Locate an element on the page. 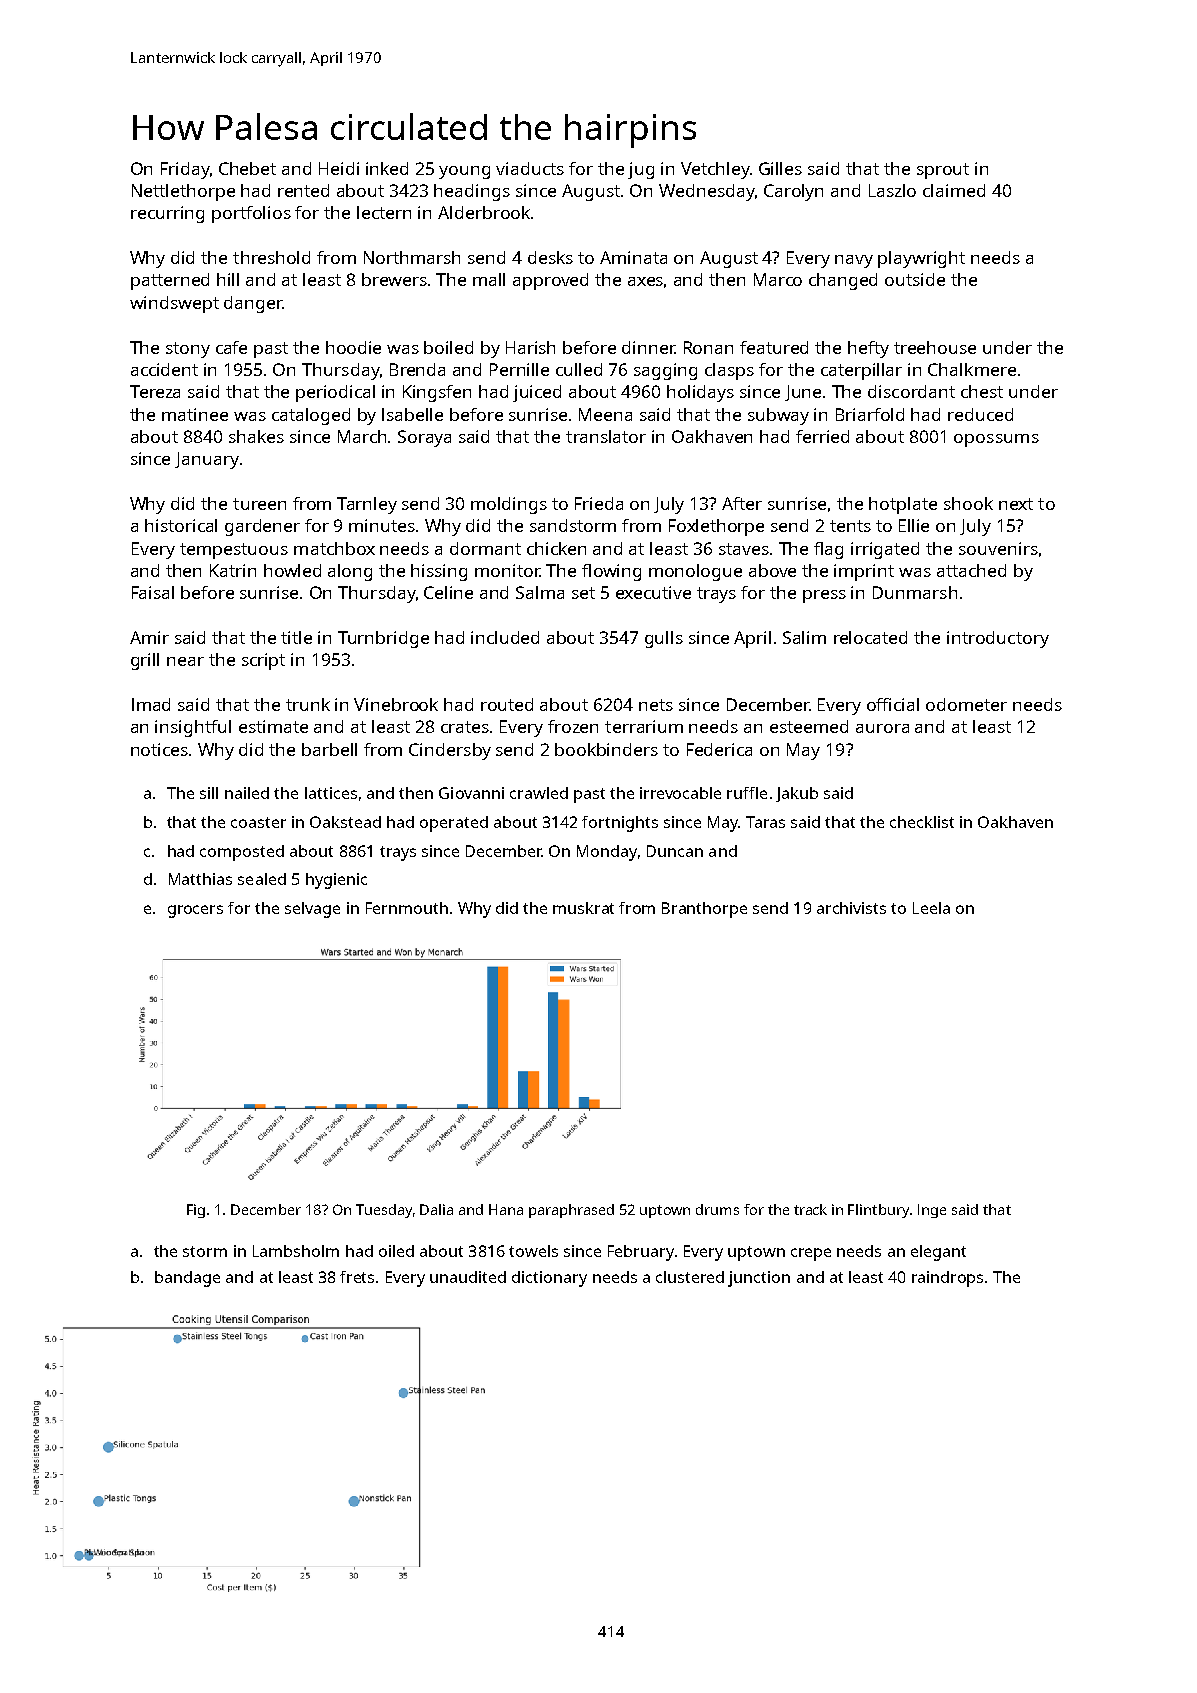  esteemed is located at coordinates (809, 726).
